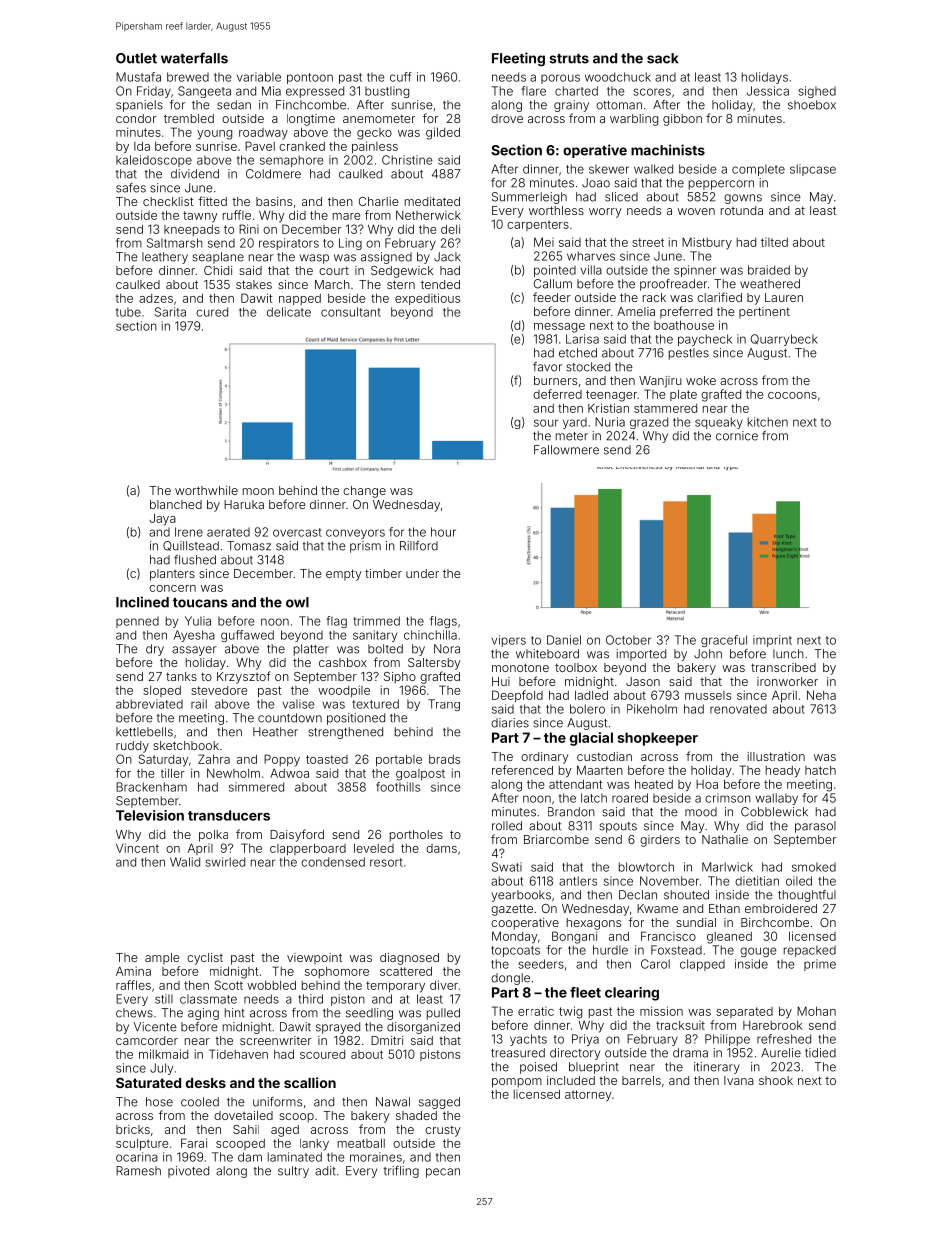 This image has width=952, height=1233. Describe the element at coordinates (376, 1157) in the image. I see `moraines` at that location.
